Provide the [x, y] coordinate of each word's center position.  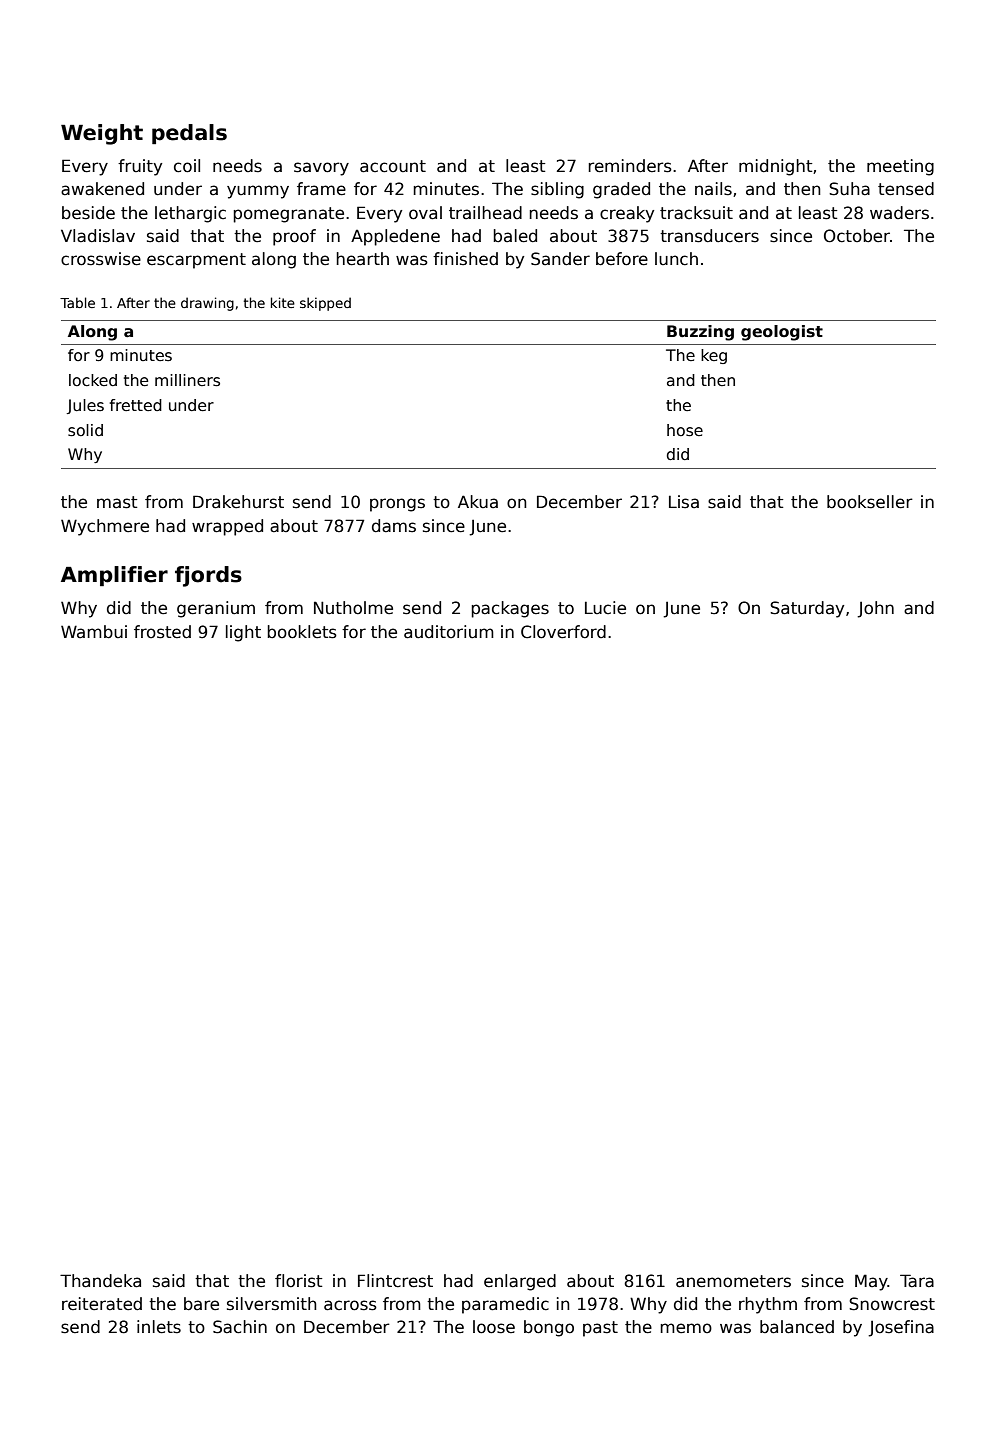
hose [685, 430]
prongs [397, 505]
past [600, 1329]
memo [686, 1328]
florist [298, 1281]
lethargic [190, 214]
